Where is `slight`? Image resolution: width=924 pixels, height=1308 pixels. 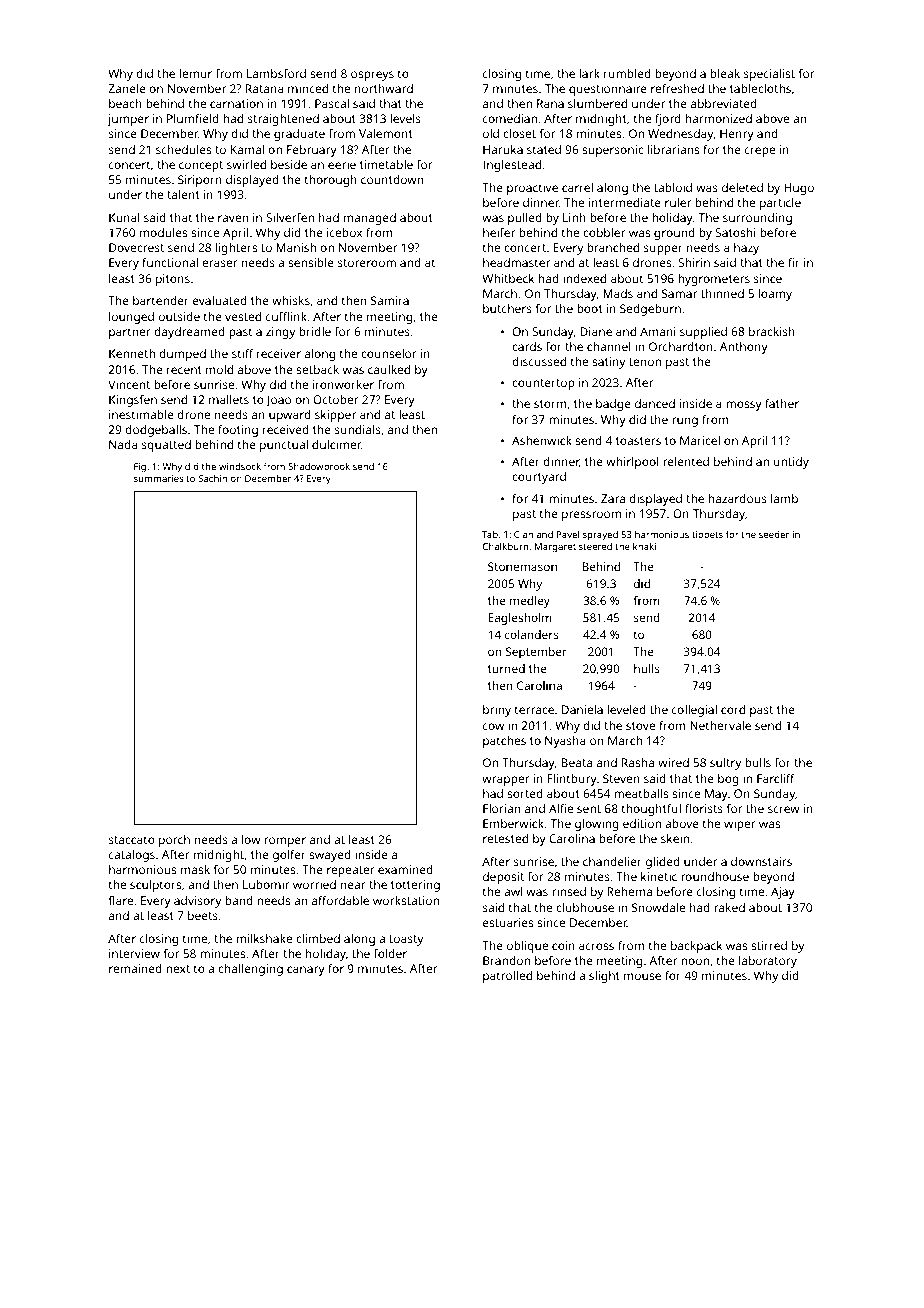
slight is located at coordinates (604, 977).
